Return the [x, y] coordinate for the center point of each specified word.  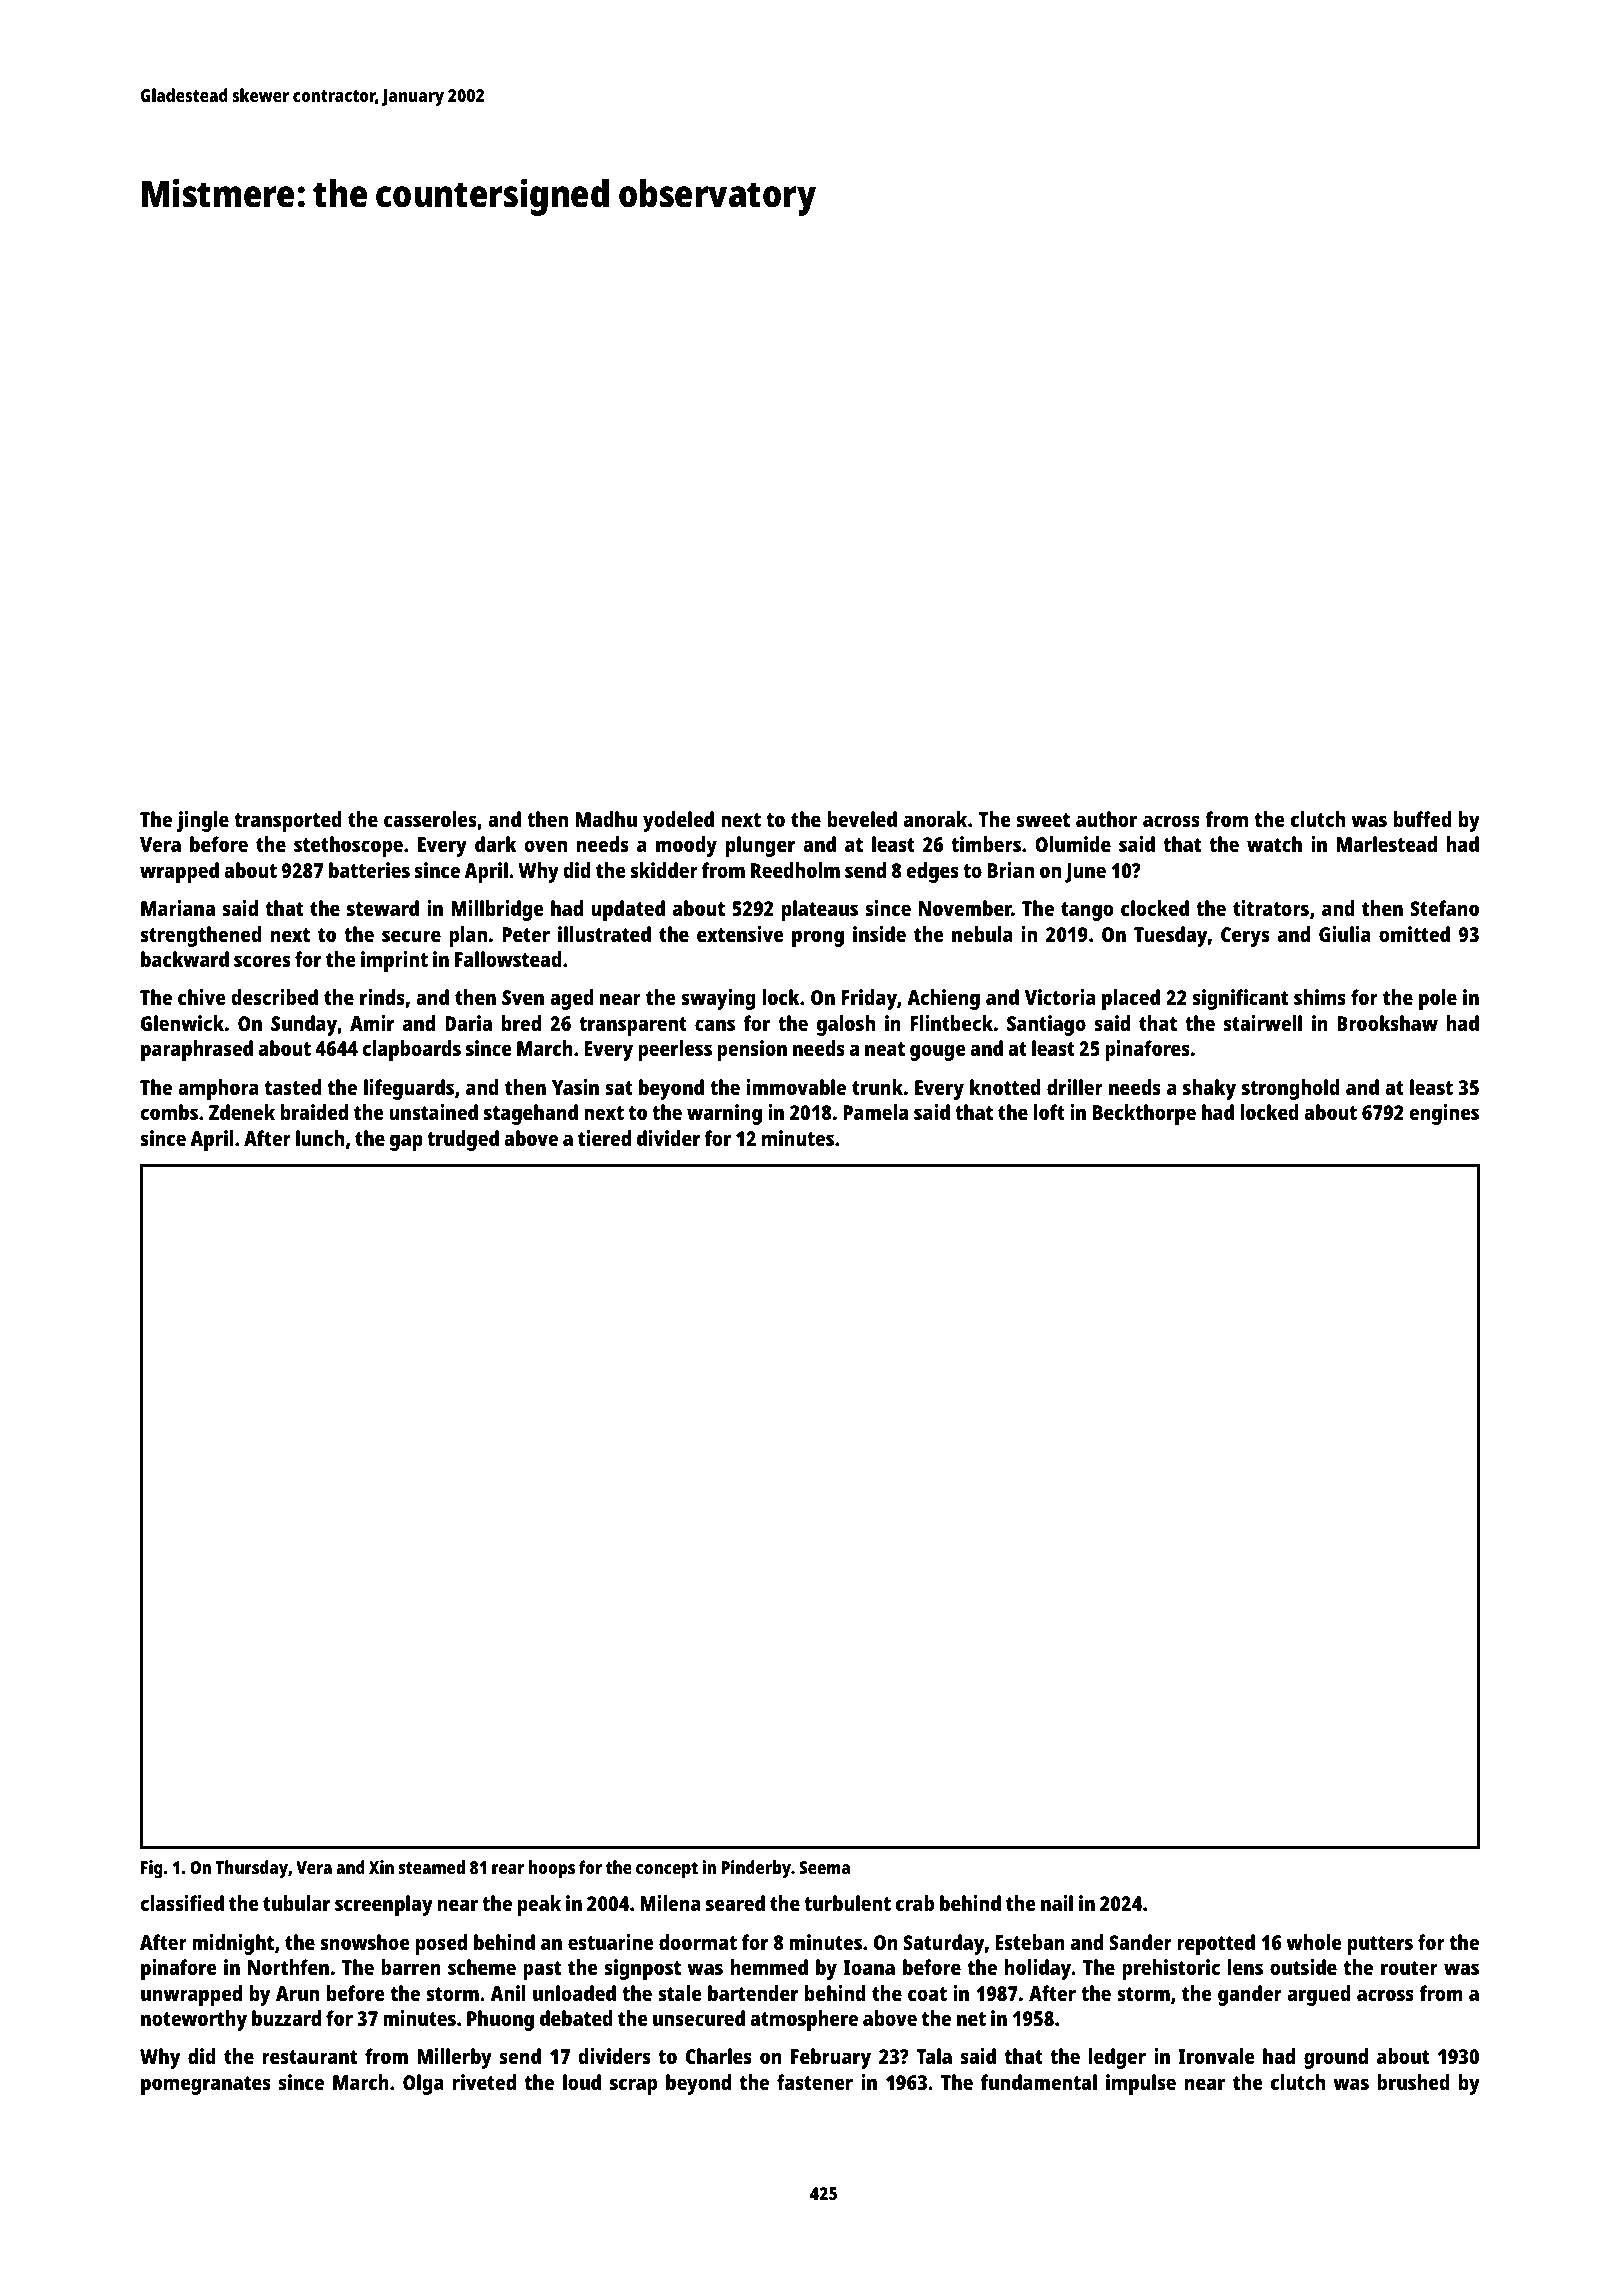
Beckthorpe [1144, 1114]
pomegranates [206, 2085]
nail [1057, 1903]
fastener [815, 2082]
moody [686, 846]
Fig [152, 1869]
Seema [824, 1867]
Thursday [251, 1869]
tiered [604, 1138]
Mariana [178, 908]
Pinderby [756, 1869]
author [1106, 819]
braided [314, 1112]
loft [1049, 1112]
